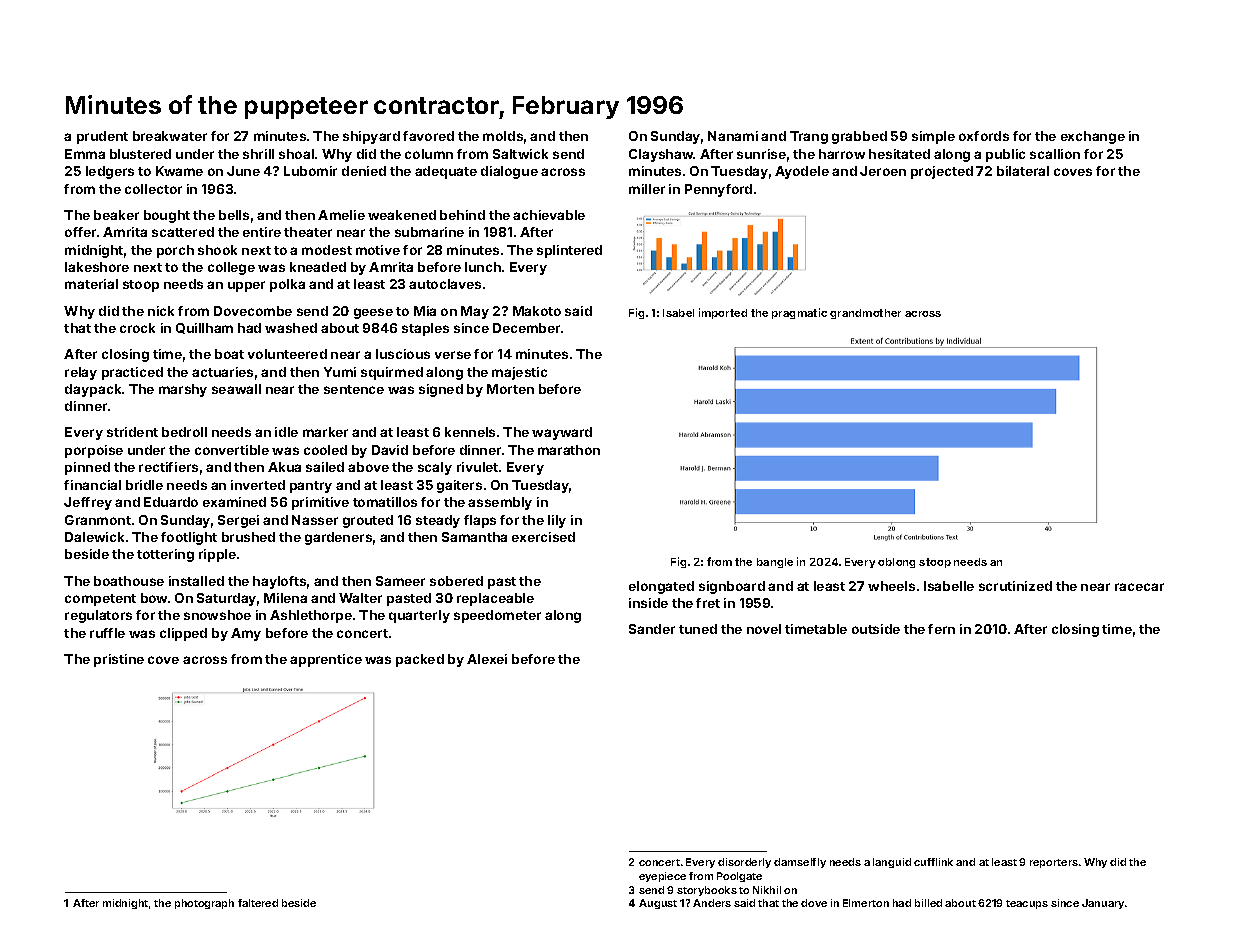  Describe the element at coordinates (1139, 587) in the screenshot. I see `racecar` at that location.
